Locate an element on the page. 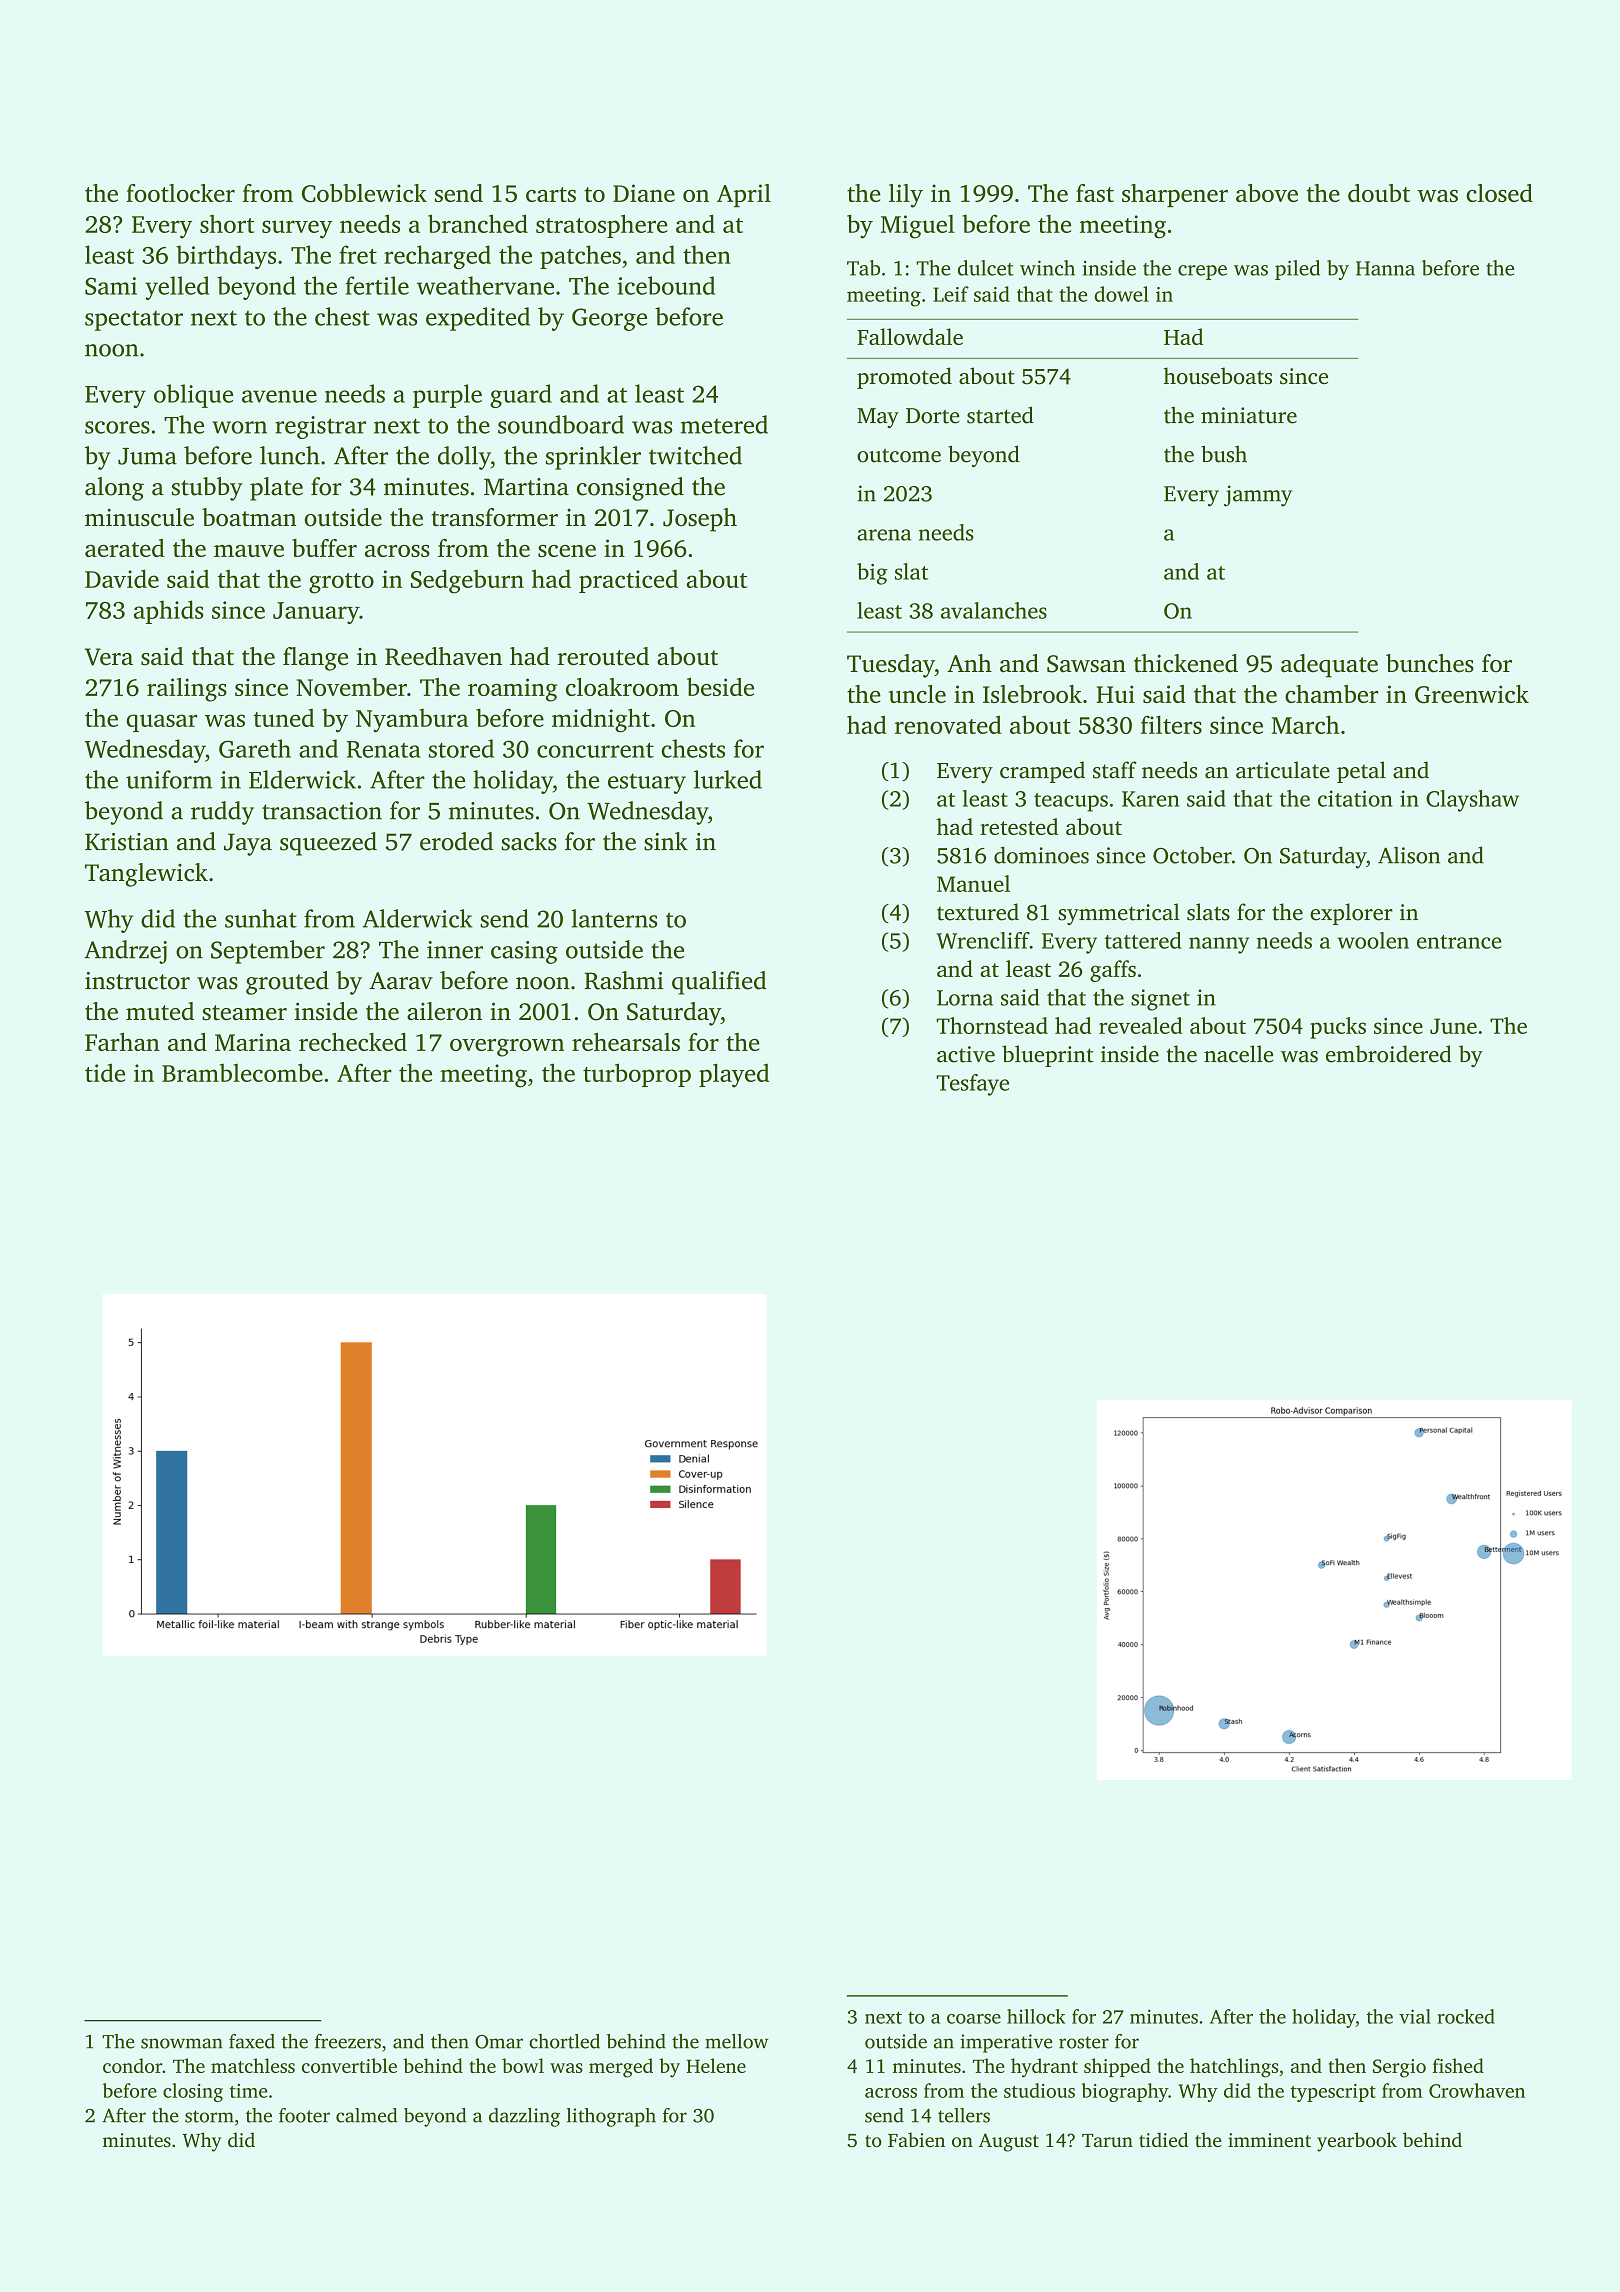  chortled is located at coordinates (564, 2041).
